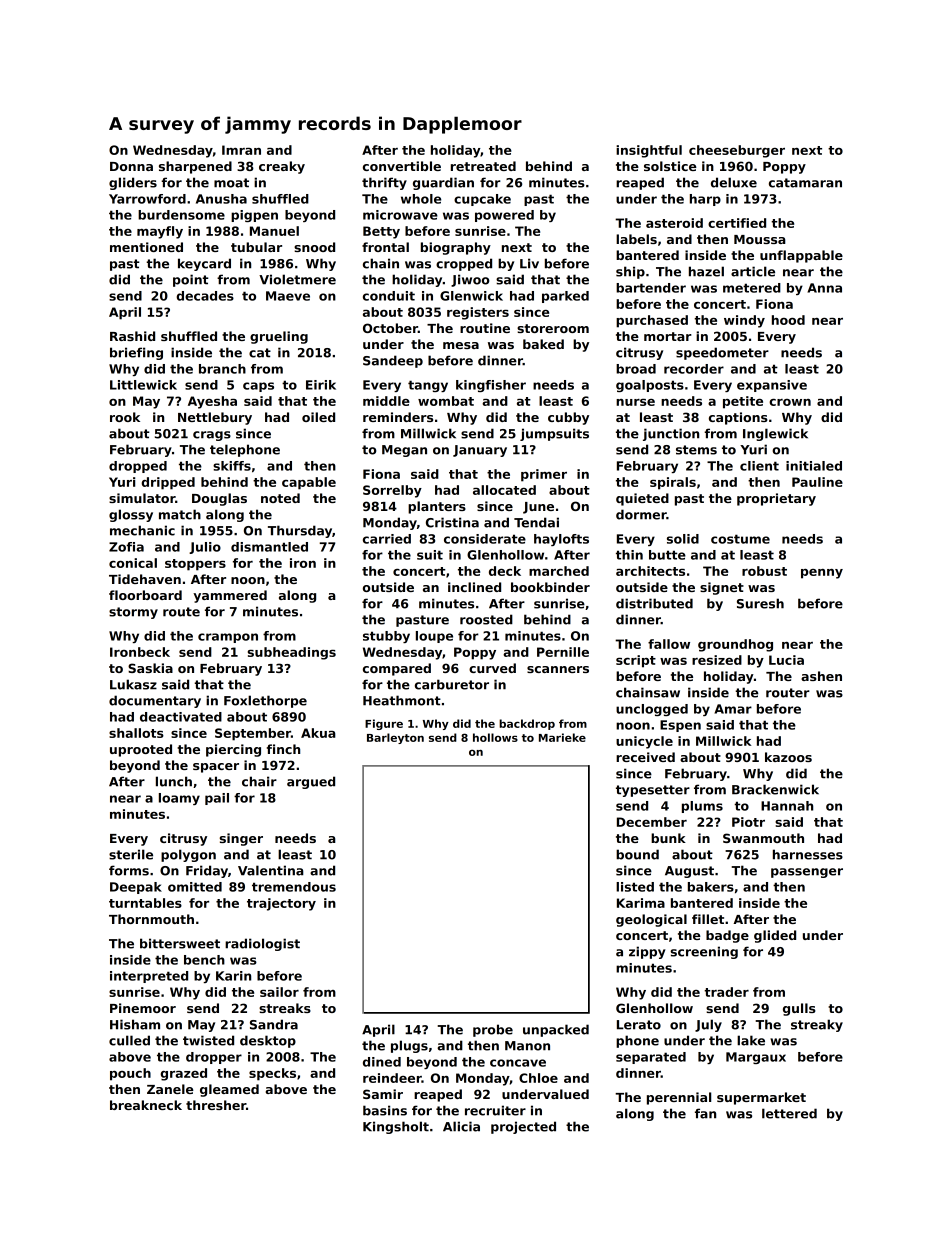 The width and height of the image is (952, 1233). Describe the element at coordinates (801, 256) in the image. I see `unflappable` at that location.
